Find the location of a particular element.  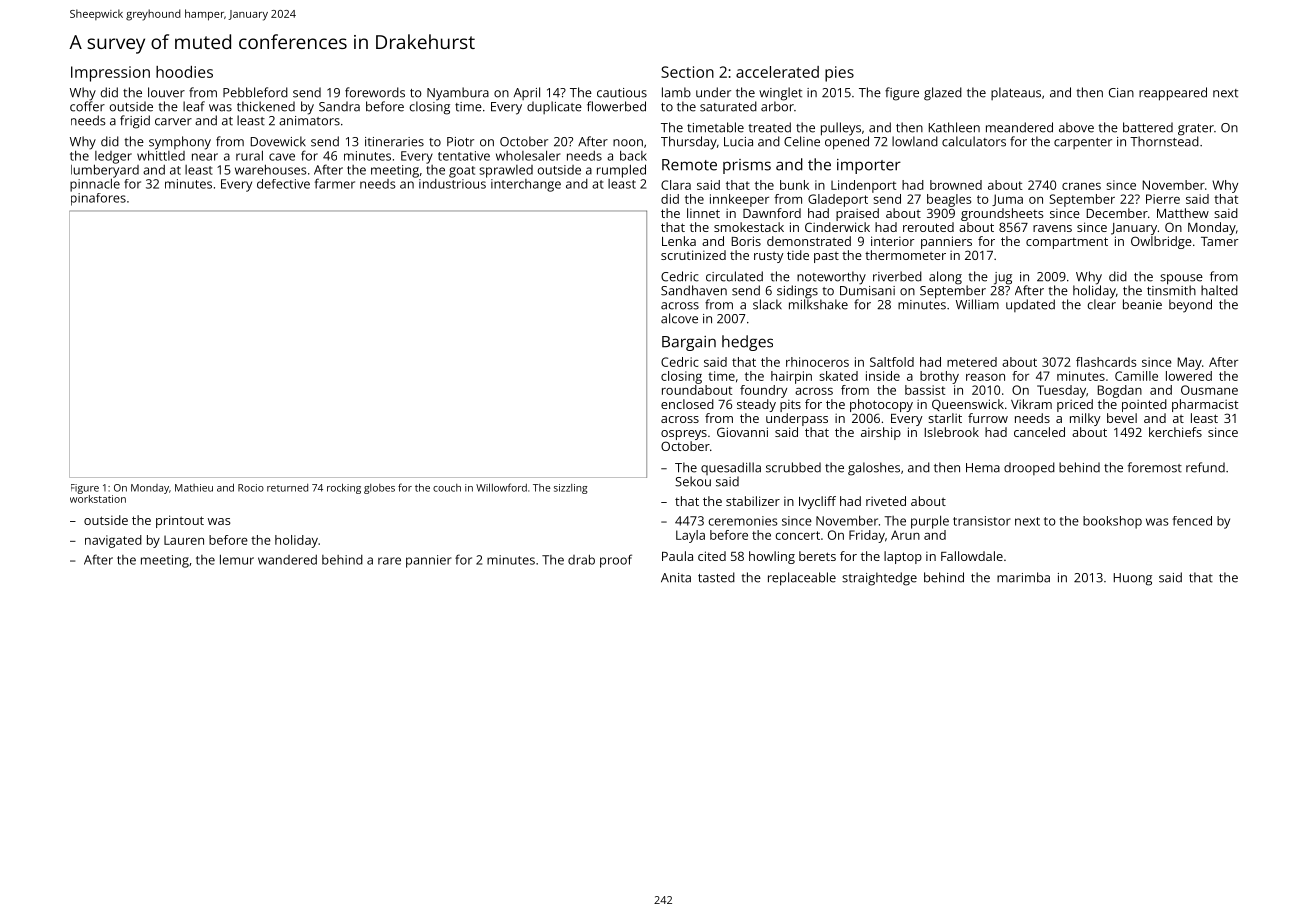

reappeared is located at coordinates (1173, 94).
